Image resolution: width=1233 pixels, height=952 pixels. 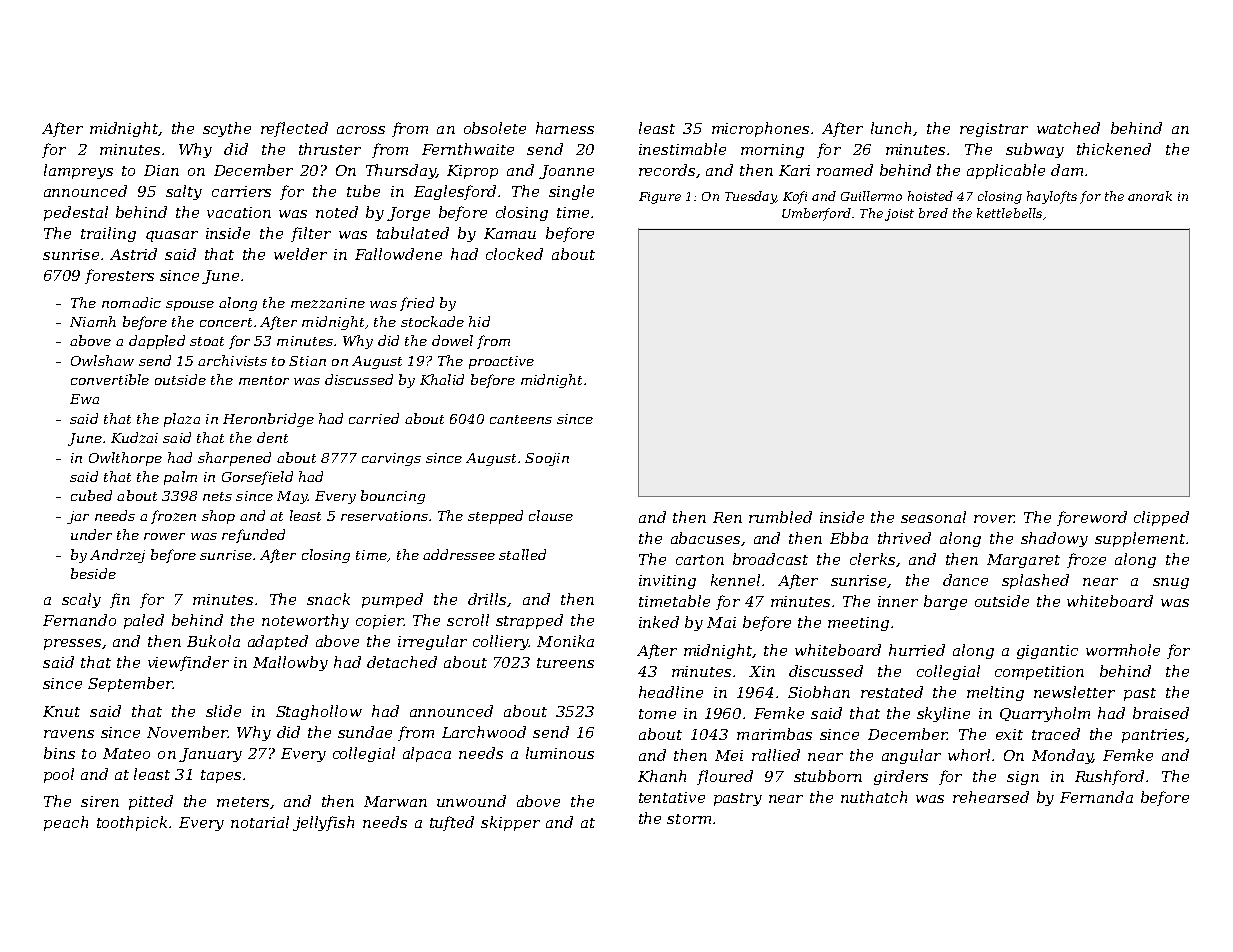 What do you see at coordinates (898, 601) in the document?
I see `inner` at bounding box center [898, 601].
